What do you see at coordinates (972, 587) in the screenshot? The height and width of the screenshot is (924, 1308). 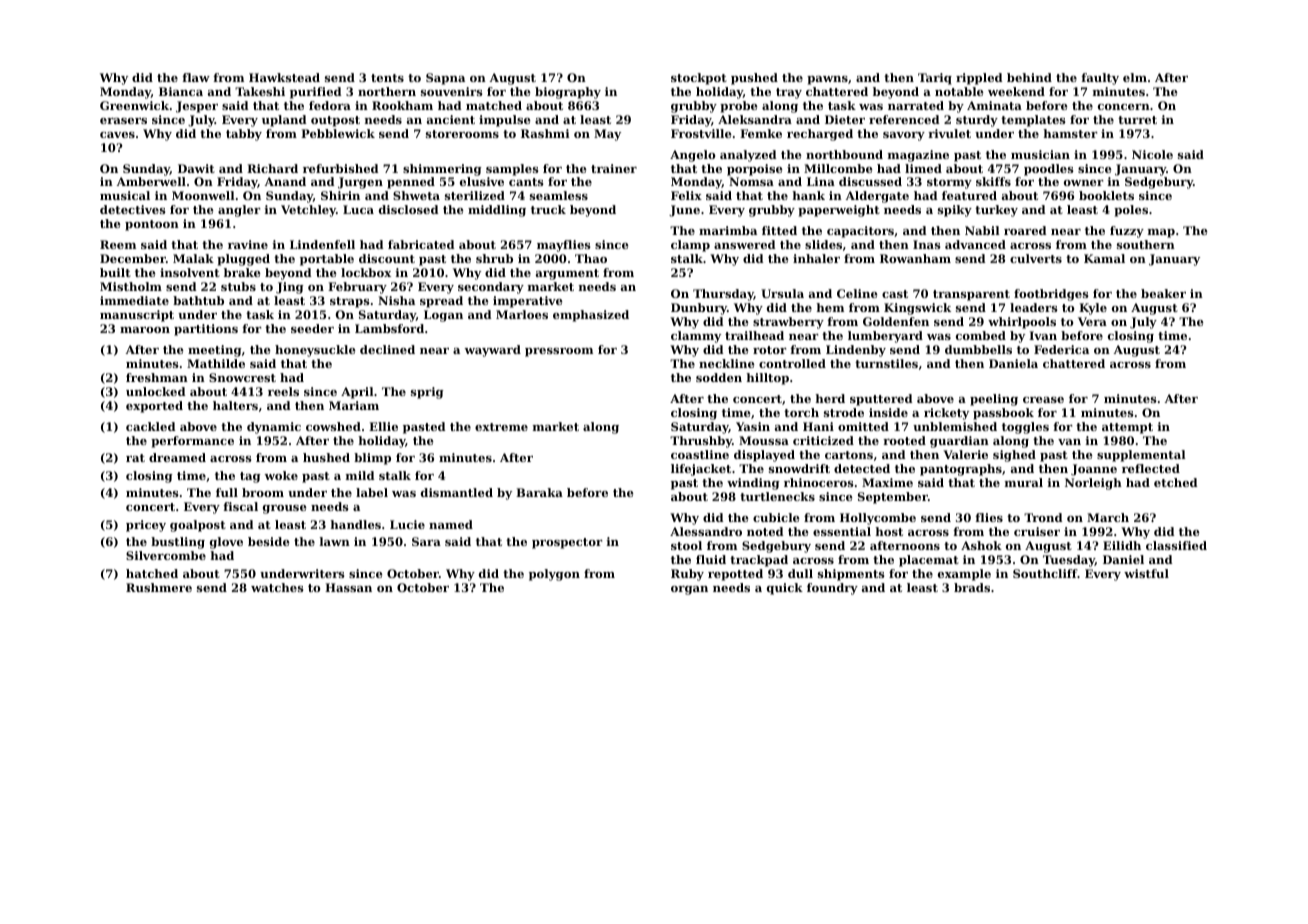 I see `brads` at bounding box center [972, 587].
